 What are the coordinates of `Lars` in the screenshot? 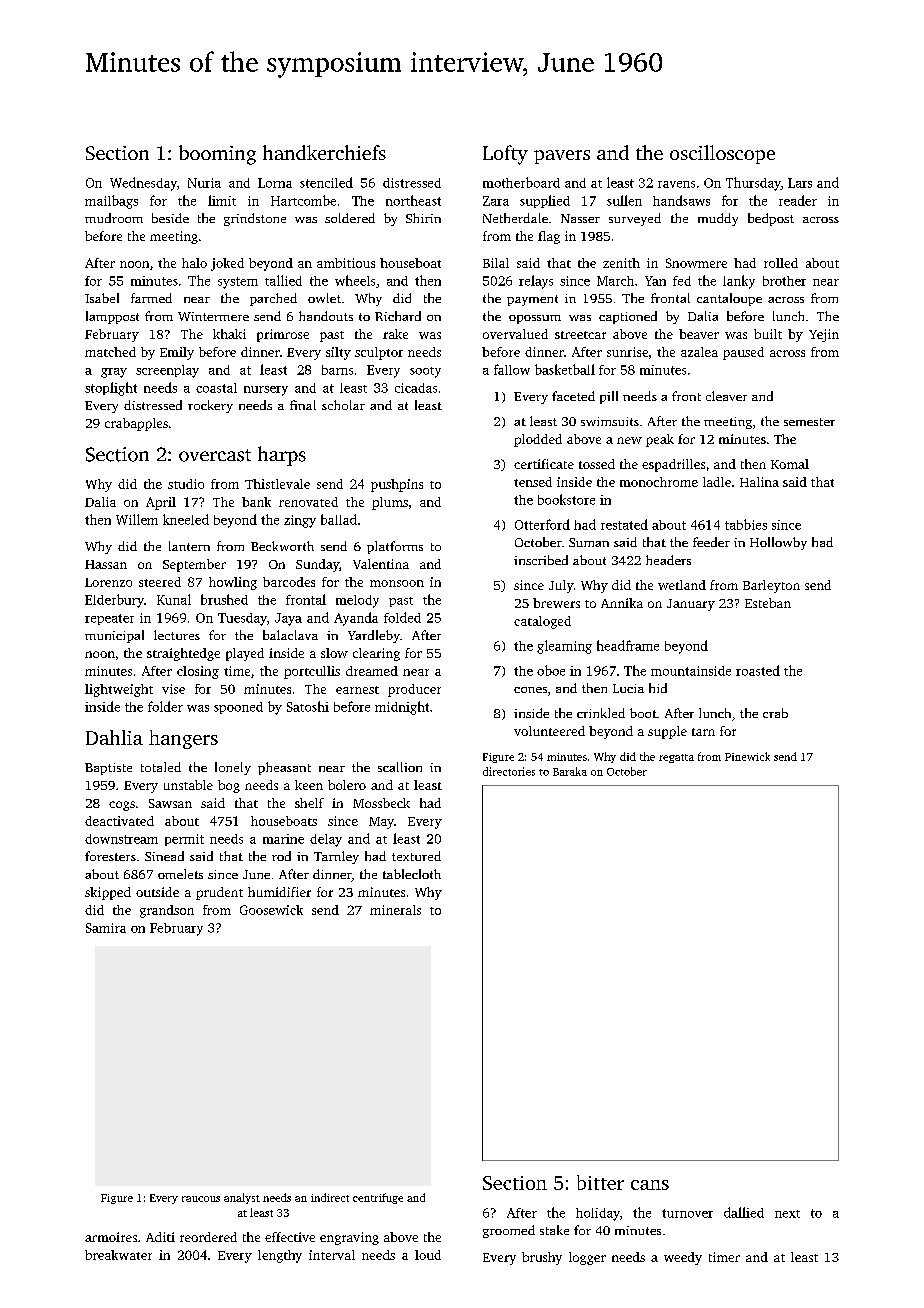 It's located at (800, 183).
